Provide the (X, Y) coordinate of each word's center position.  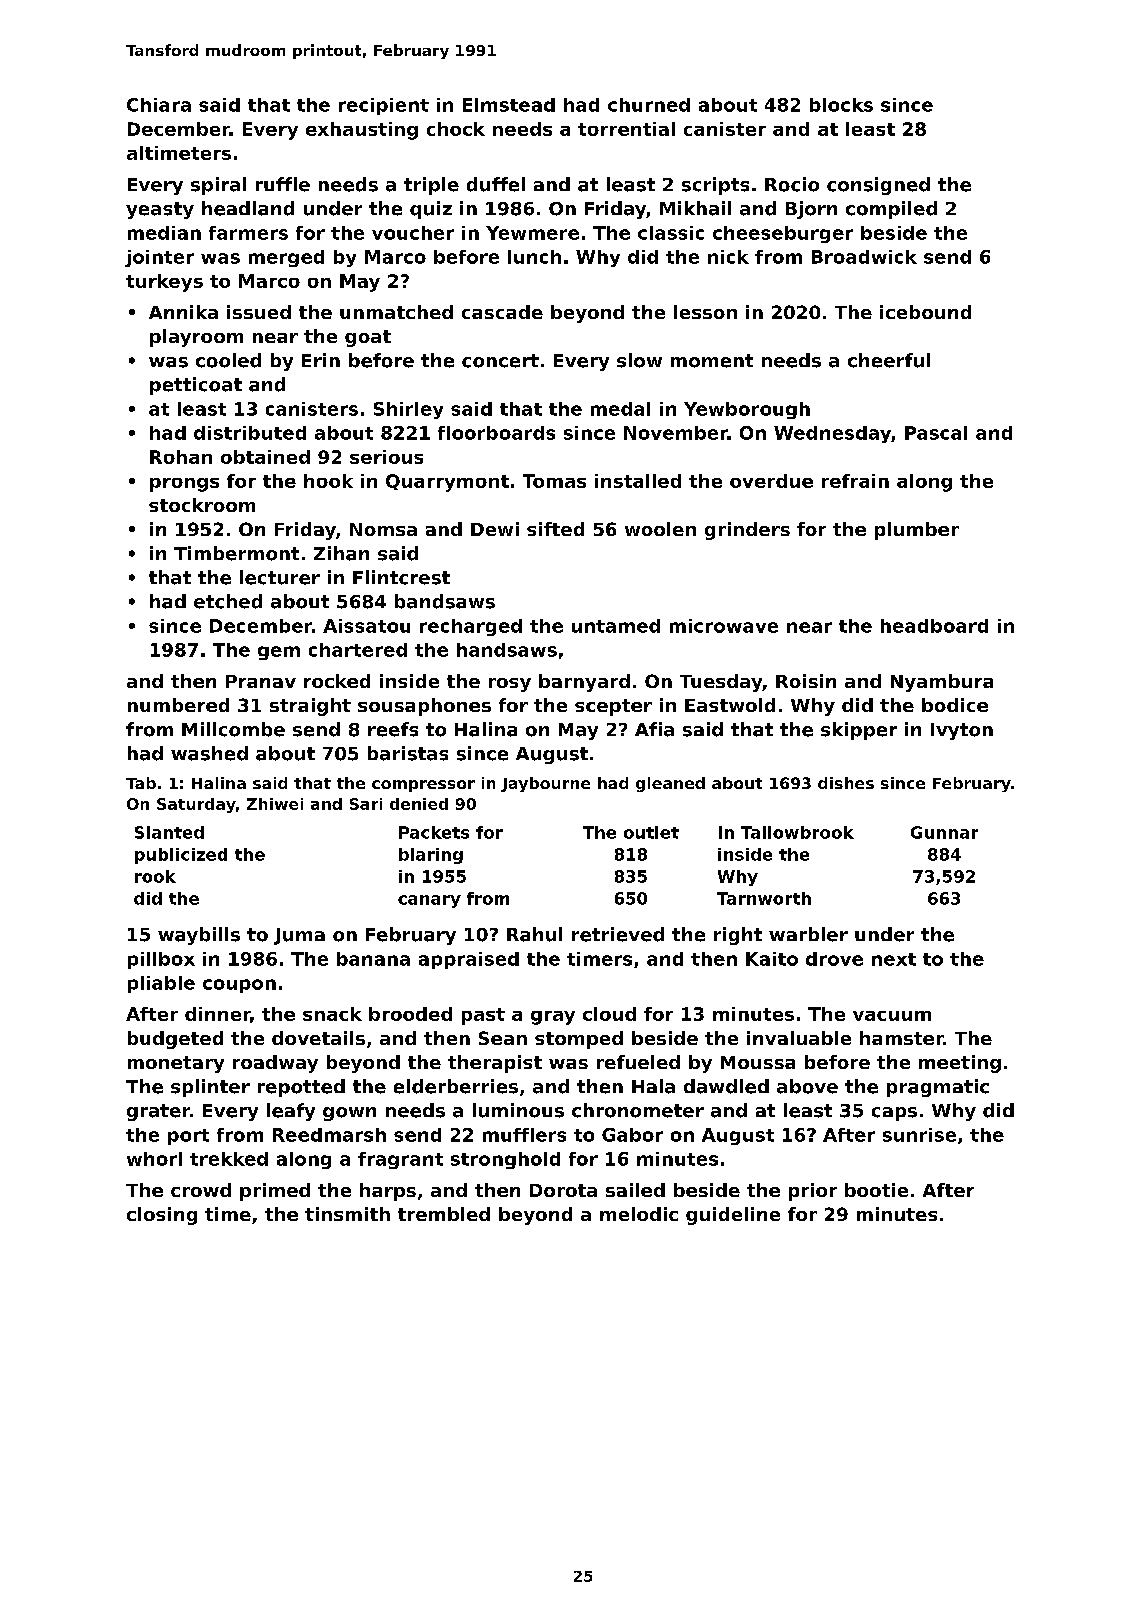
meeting (960, 1064)
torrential (626, 129)
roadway (275, 1064)
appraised (469, 960)
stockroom (202, 505)
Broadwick (864, 257)
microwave (724, 626)
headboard (934, 626)
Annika (183, 312)
